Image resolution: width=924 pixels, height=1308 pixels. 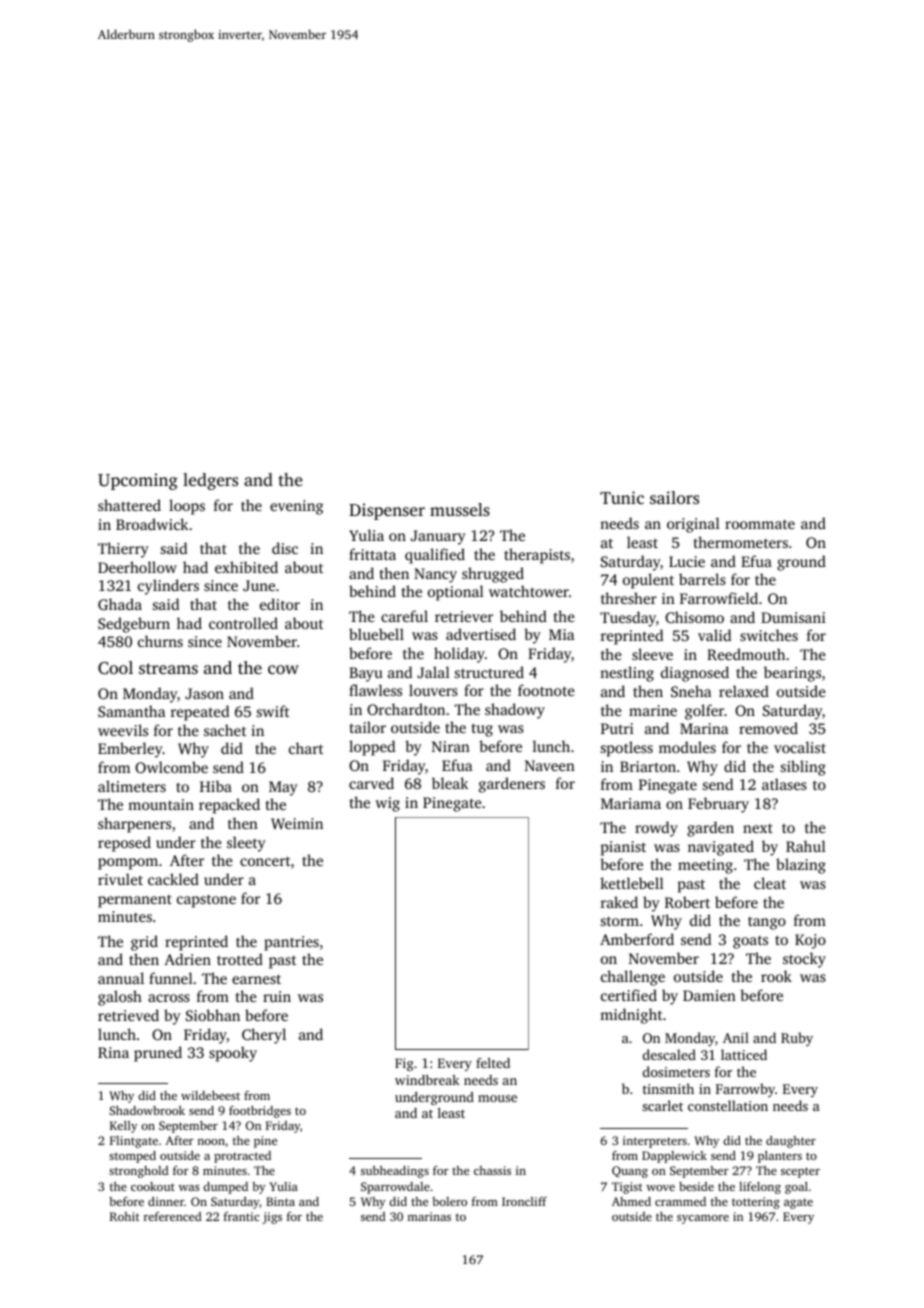 What do you see at coordinates (210, 481) in the screenshot?
I see `ledgers` at bounding box center [210, 481].
